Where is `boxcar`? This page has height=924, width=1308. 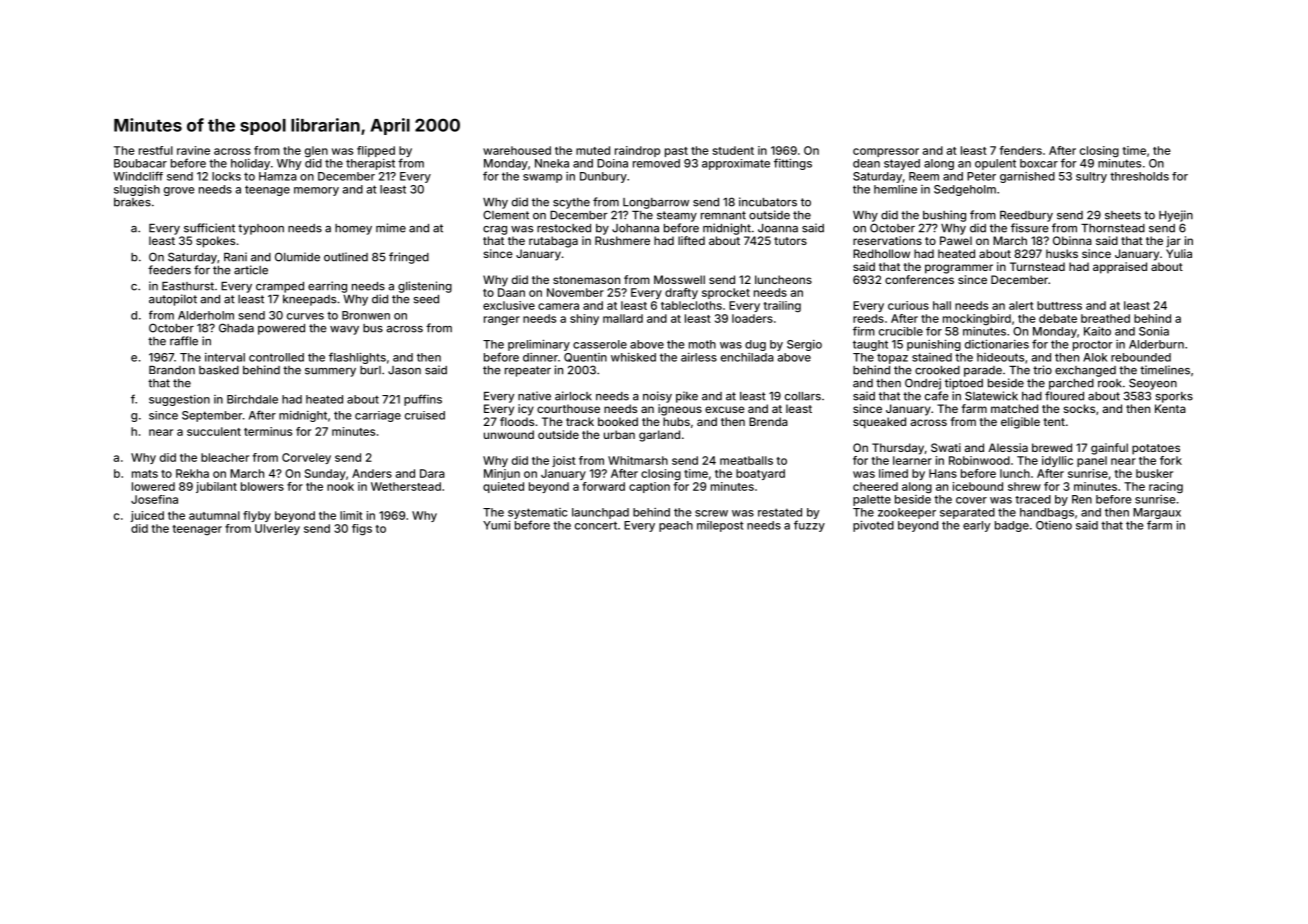
boxcar is located at coordinates (1039, 163).
